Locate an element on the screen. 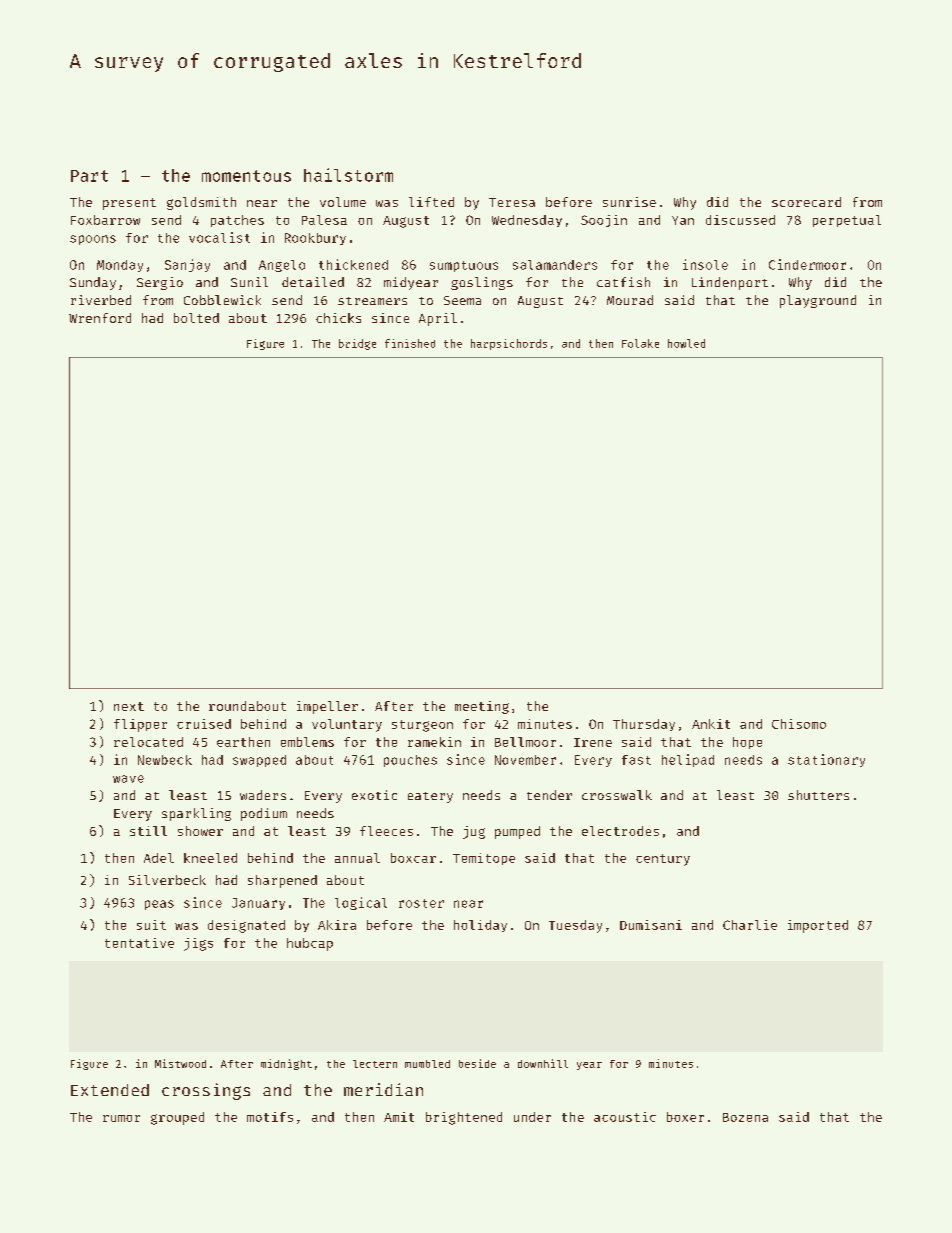 This screenshot has height=1233, width=952. Dumisani is located at coordinates (651, 925).
